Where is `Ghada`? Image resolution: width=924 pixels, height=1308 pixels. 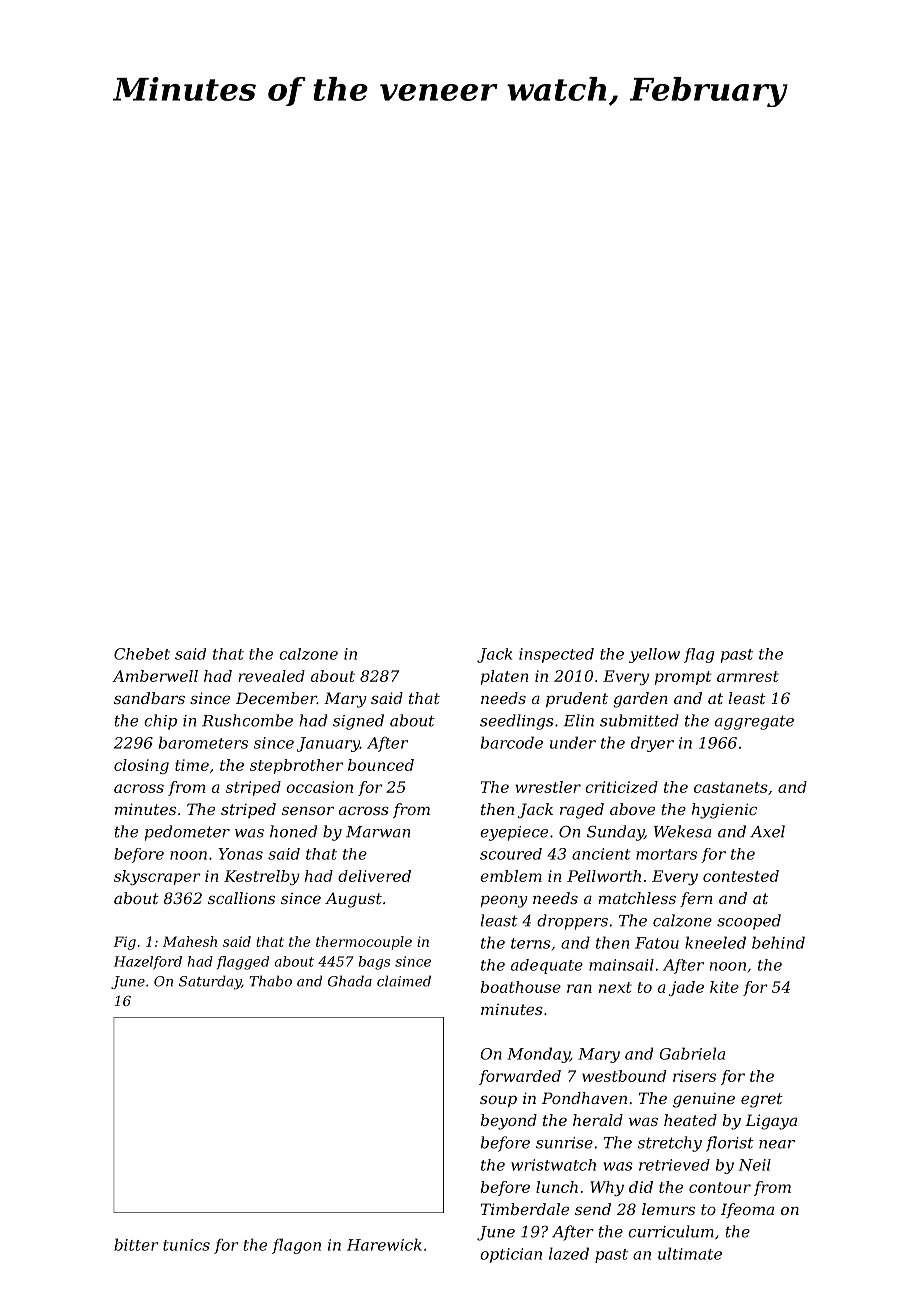
Ghada is located at coordinates (350, 981).
